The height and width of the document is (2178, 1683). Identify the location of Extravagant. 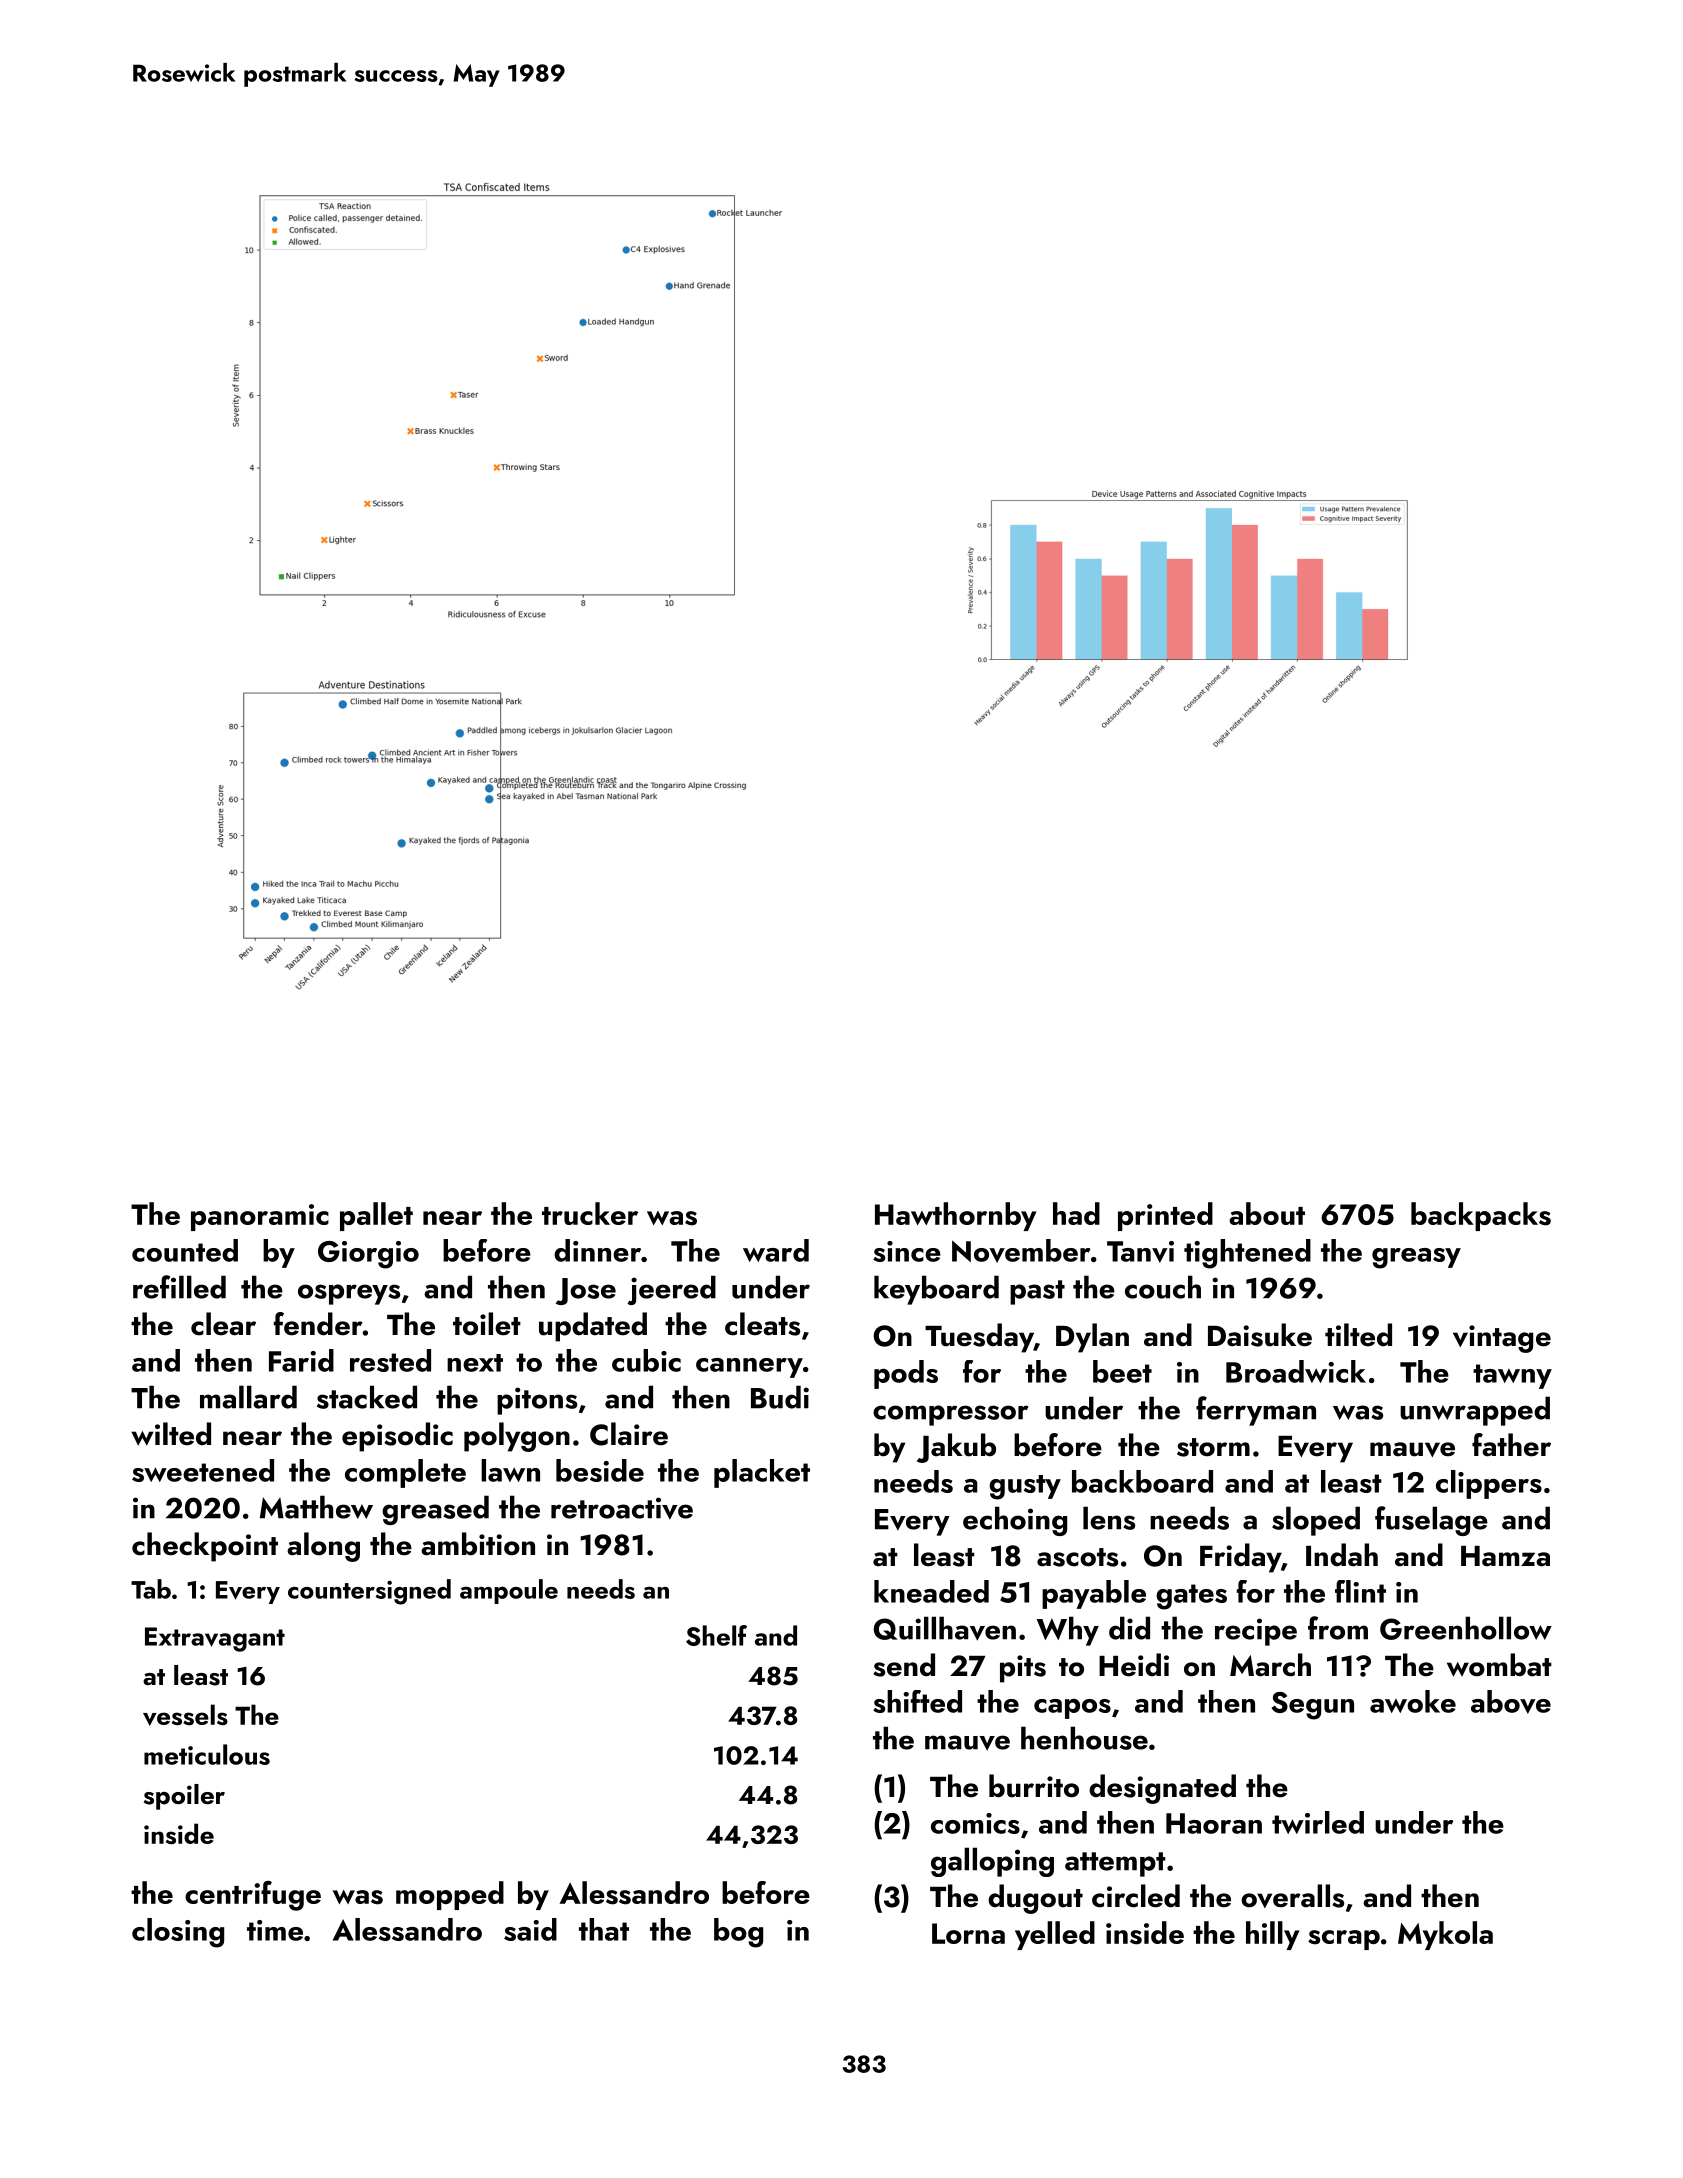
(215, 1639).
